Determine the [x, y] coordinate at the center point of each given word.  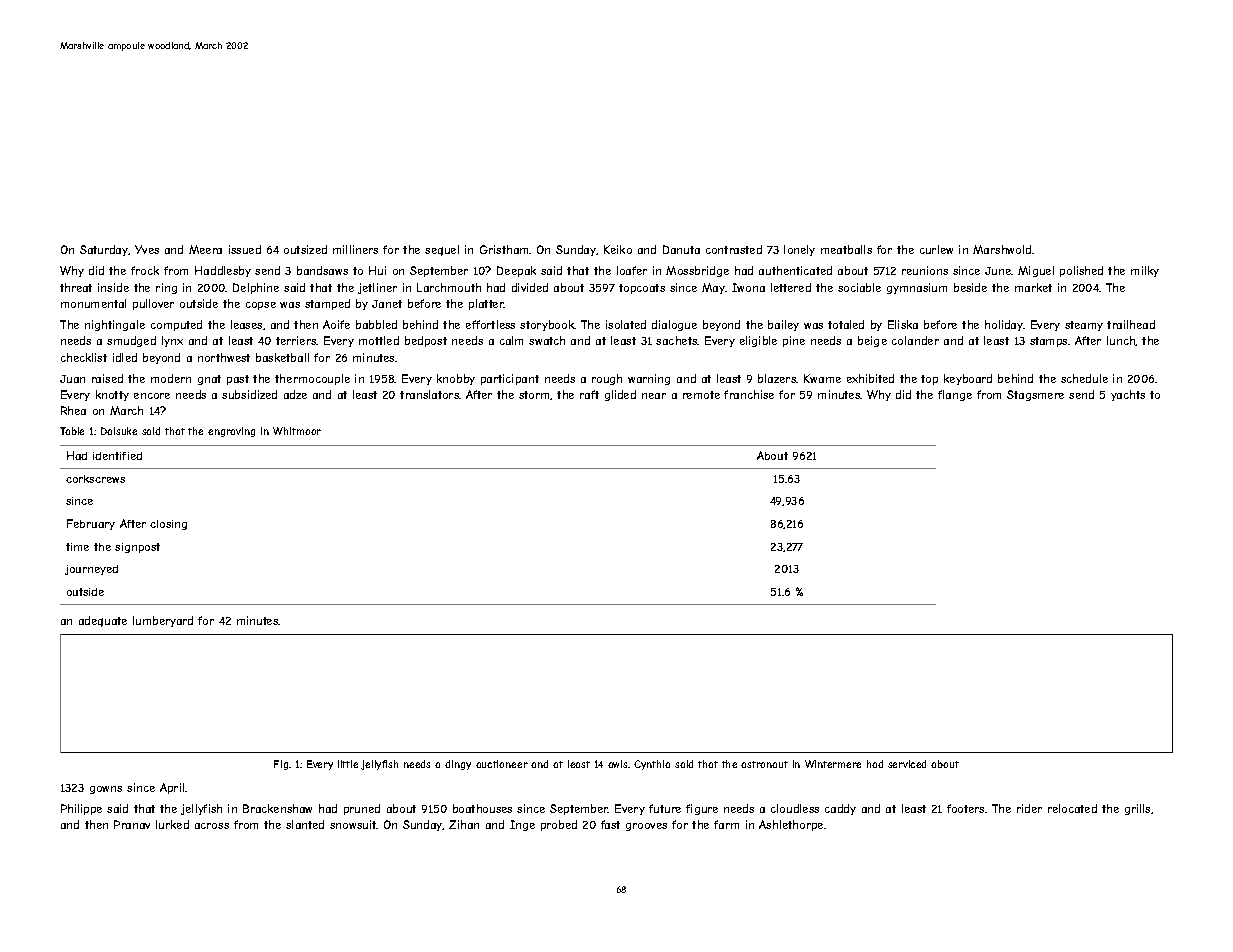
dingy [458, 765]
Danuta [681, 249]
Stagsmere [1035, 395]
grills [1137, 809]
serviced [907, 764]
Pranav [132, 824]
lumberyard [163, 621]
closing [168, 525]
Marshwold [1002, 249]
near [654, 396]
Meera [205, 249]
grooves [646, 827]
